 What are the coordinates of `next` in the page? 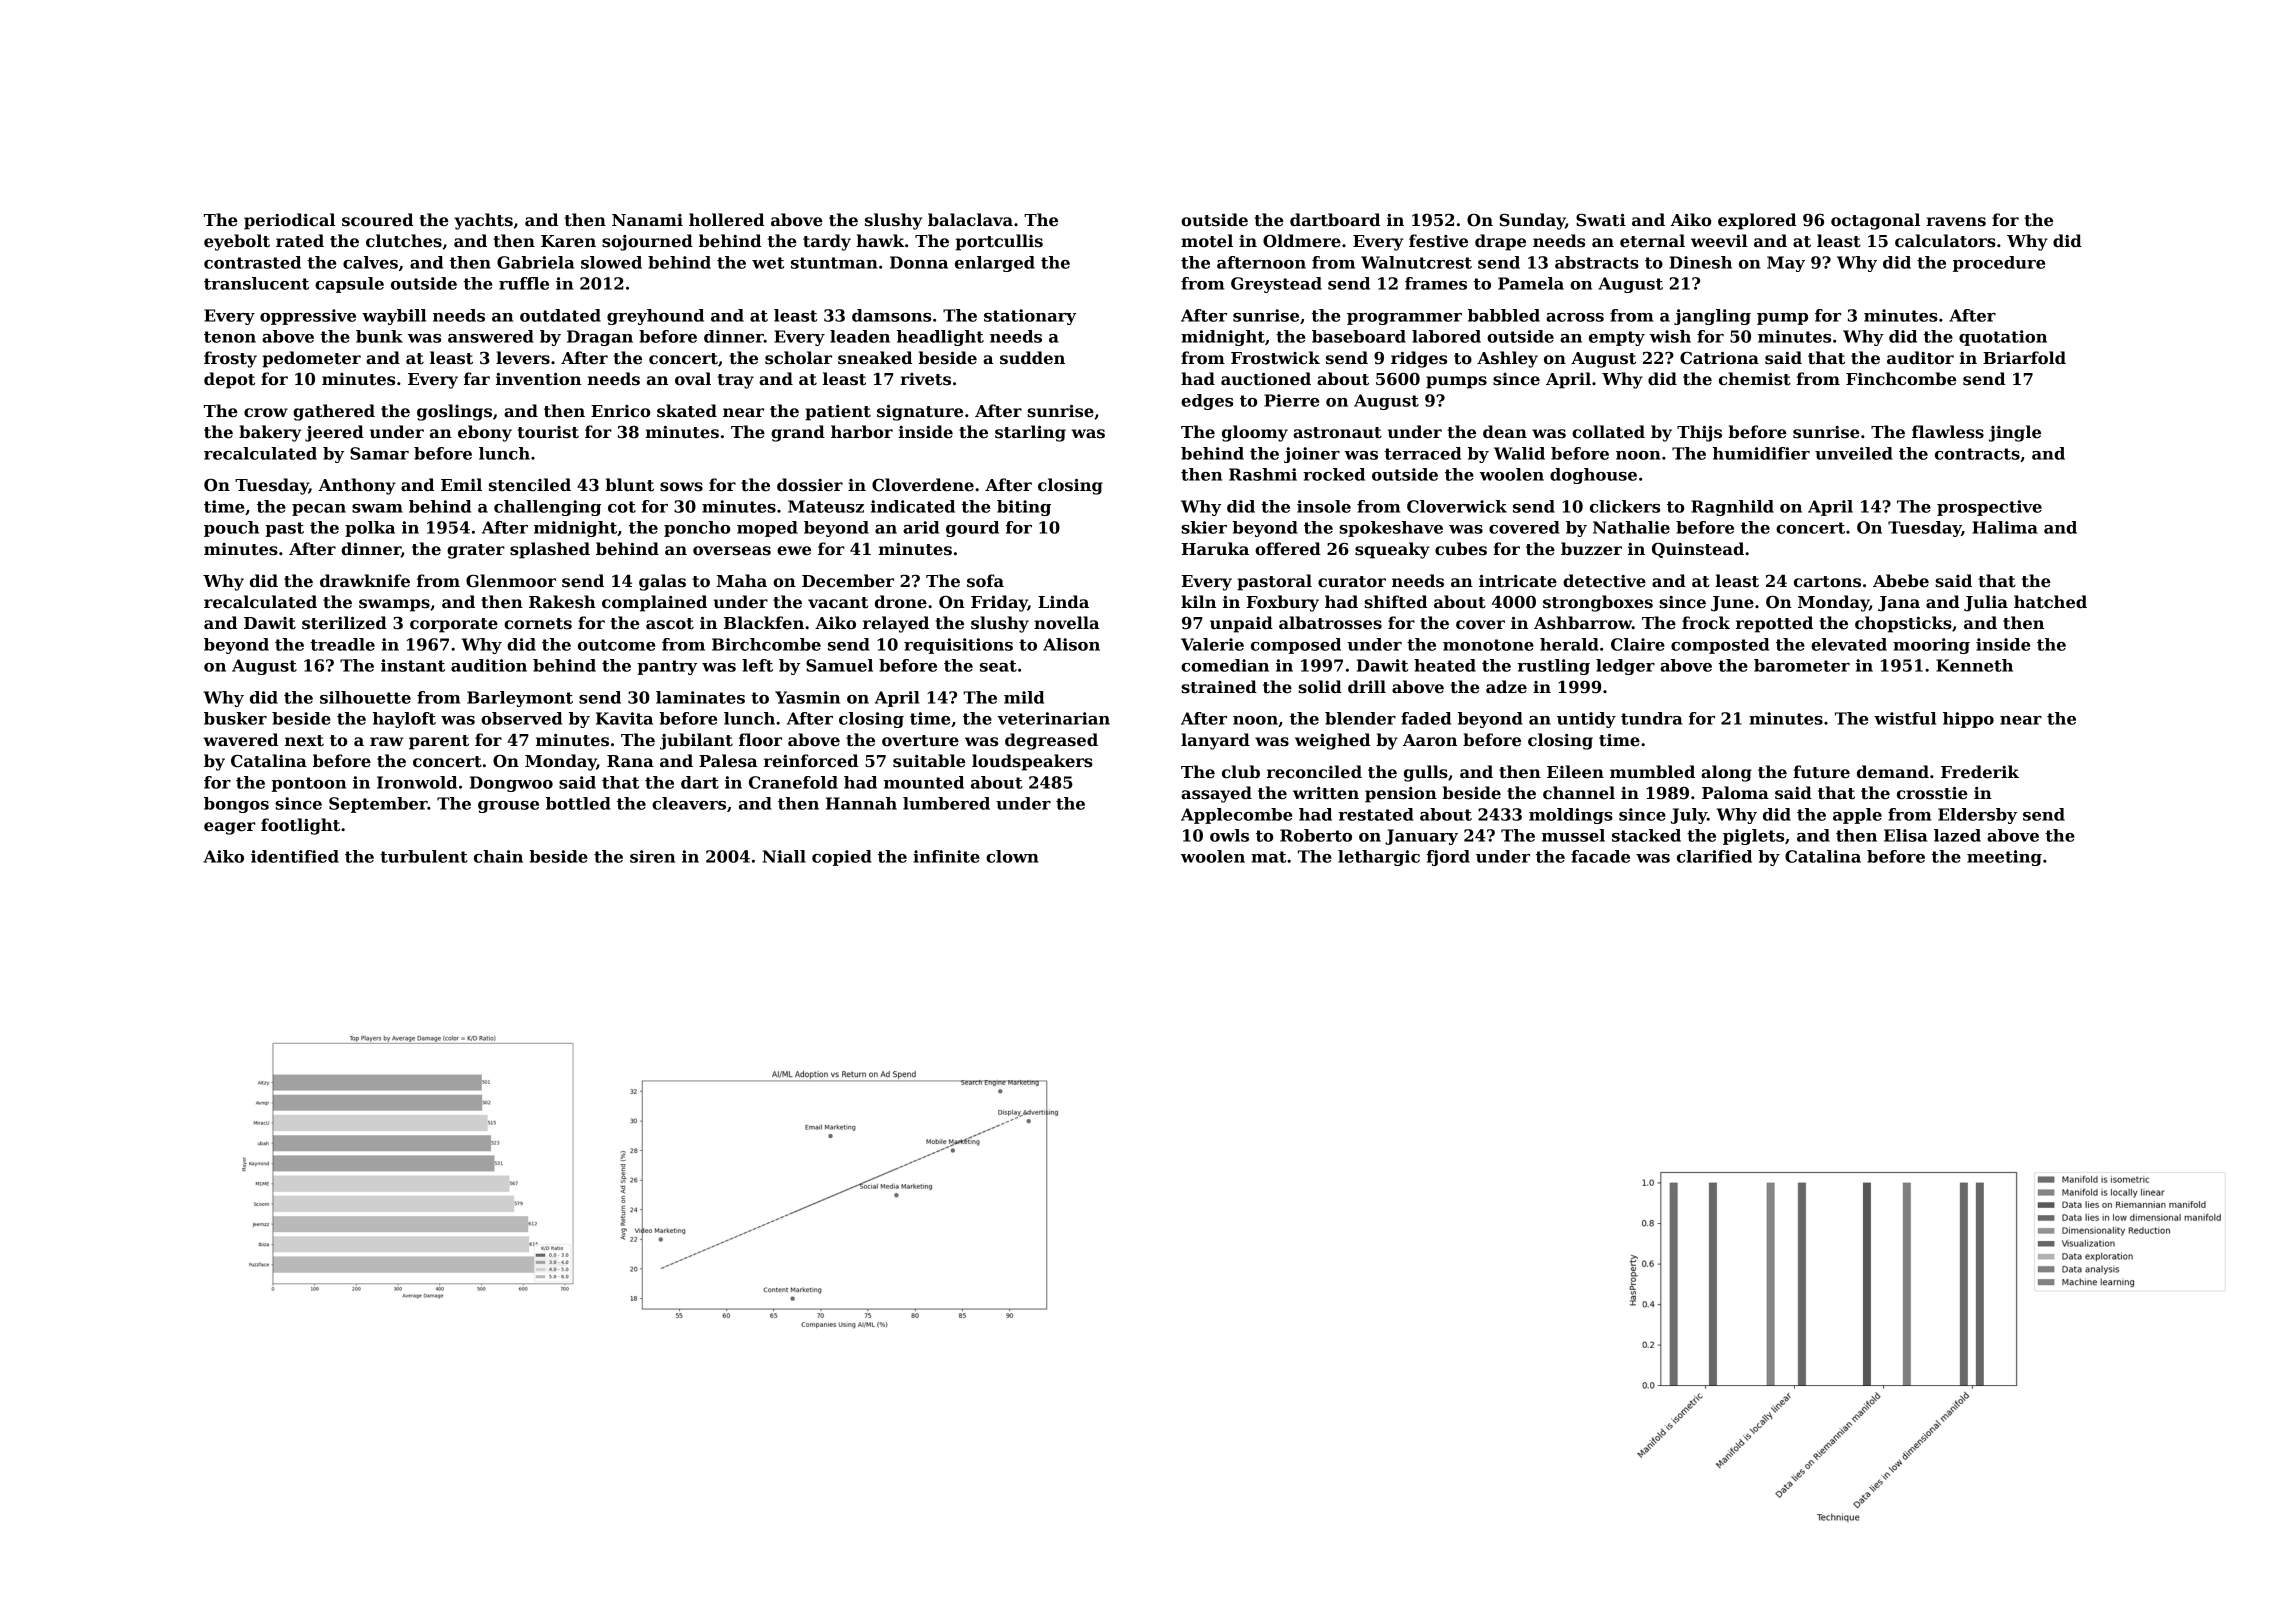 It's located at (304, 741).
